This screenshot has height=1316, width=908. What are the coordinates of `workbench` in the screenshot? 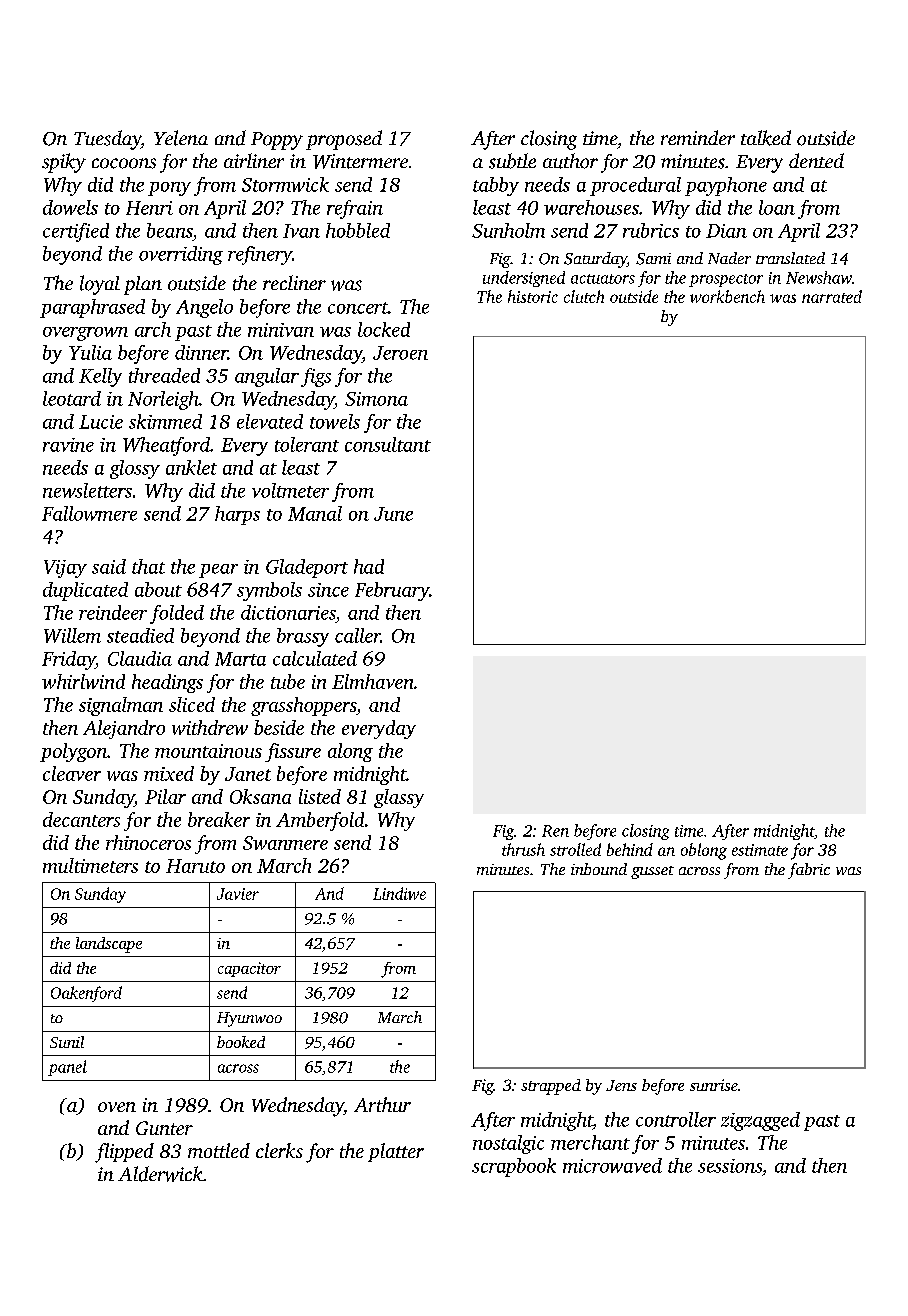 It's located at (727, 296).
